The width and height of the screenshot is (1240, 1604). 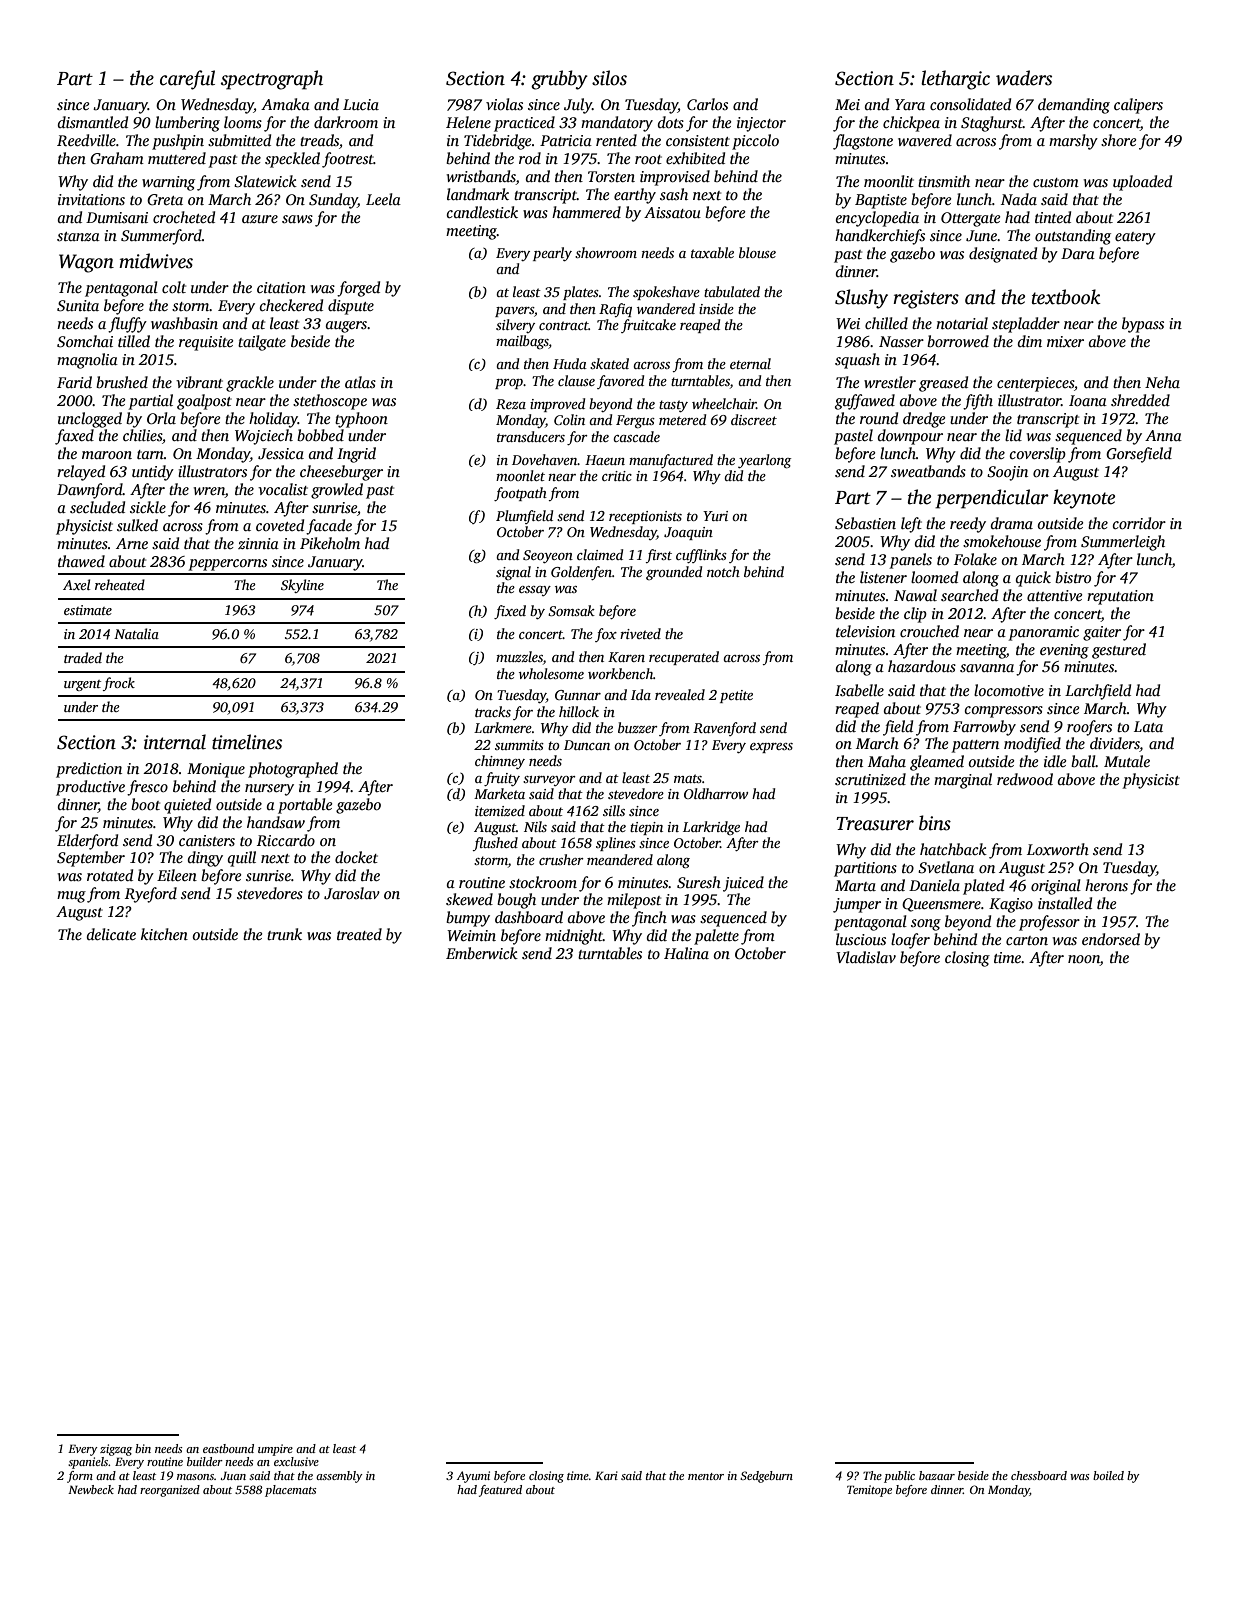 I want to click on injector, so click(x=761, y=124).
